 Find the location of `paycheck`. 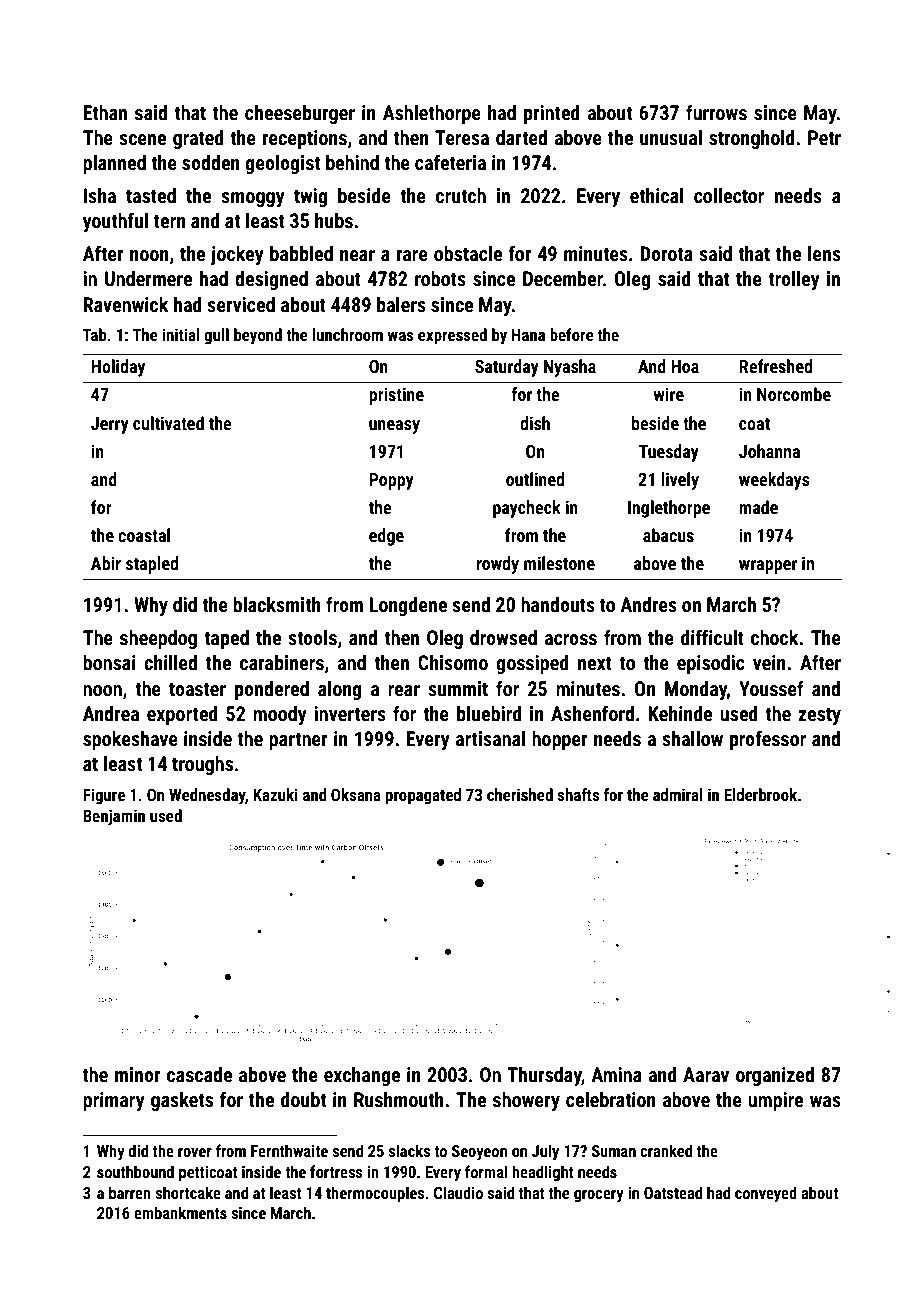

paycheck is located at coordinates (527, 509).
